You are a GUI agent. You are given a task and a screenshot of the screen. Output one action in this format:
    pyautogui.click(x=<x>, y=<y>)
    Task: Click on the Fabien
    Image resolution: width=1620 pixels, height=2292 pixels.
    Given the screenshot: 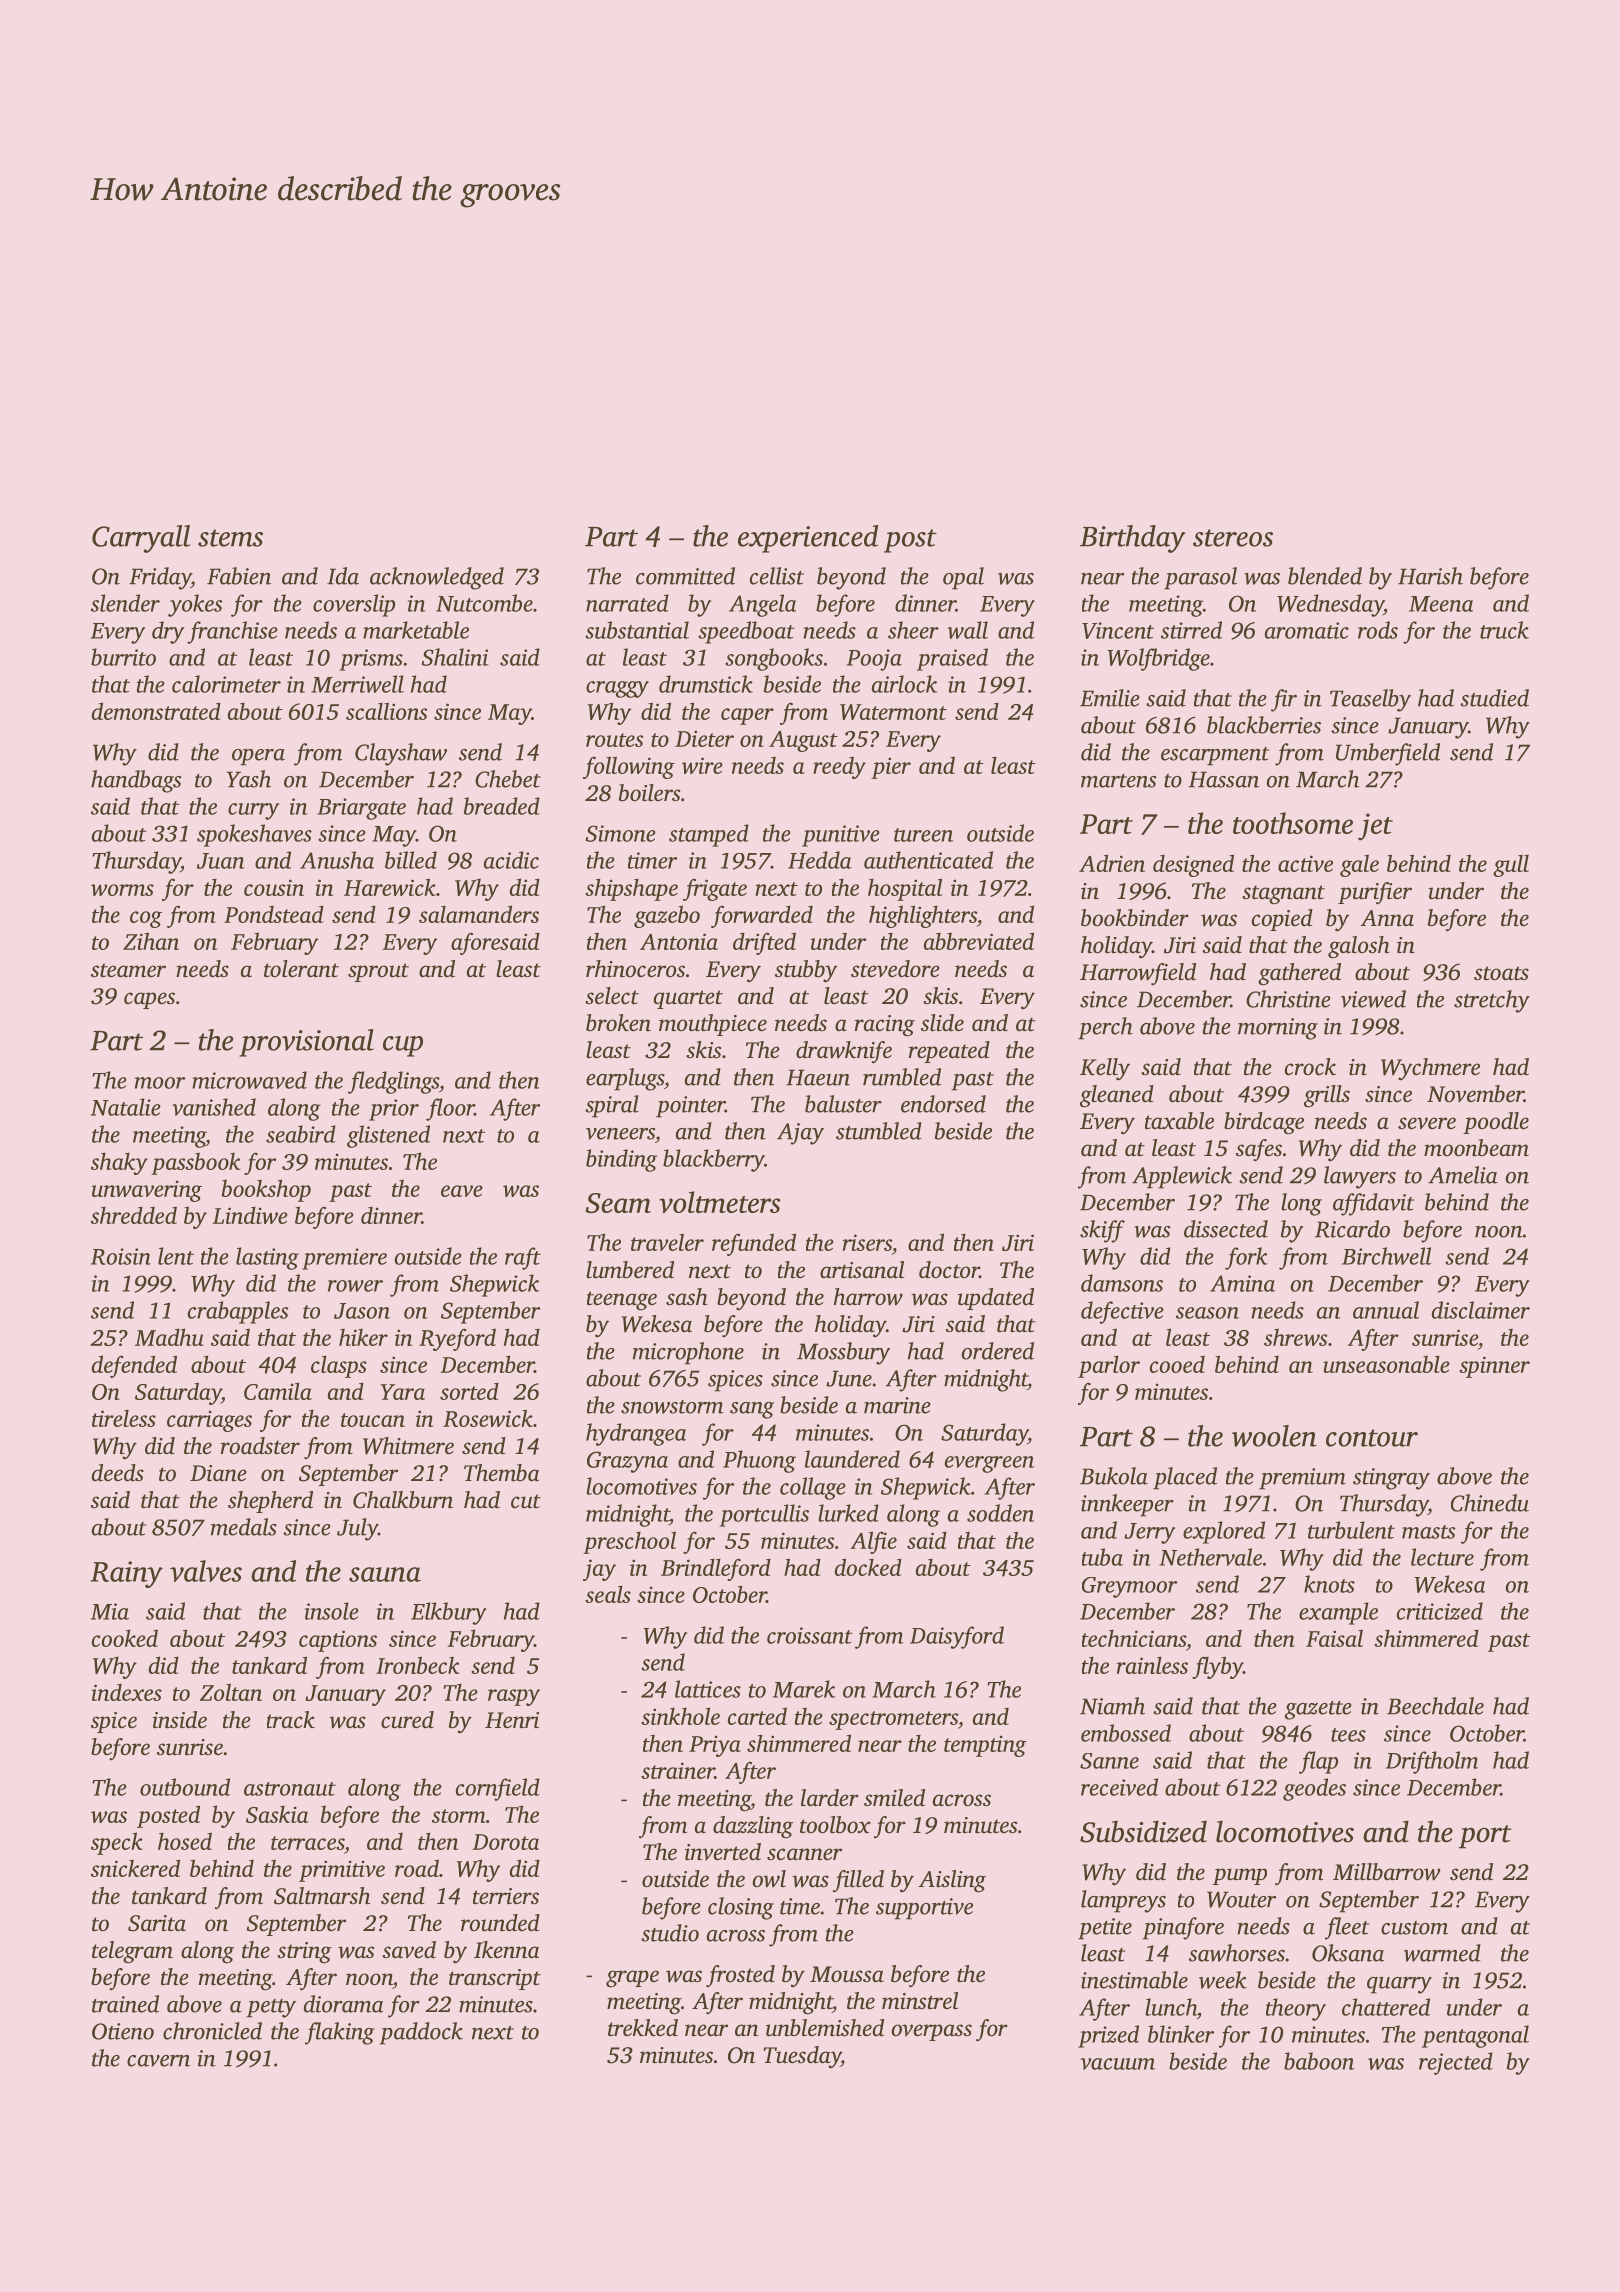 What is the action you would take?
    pyautogui.click(x=239, y=576)
